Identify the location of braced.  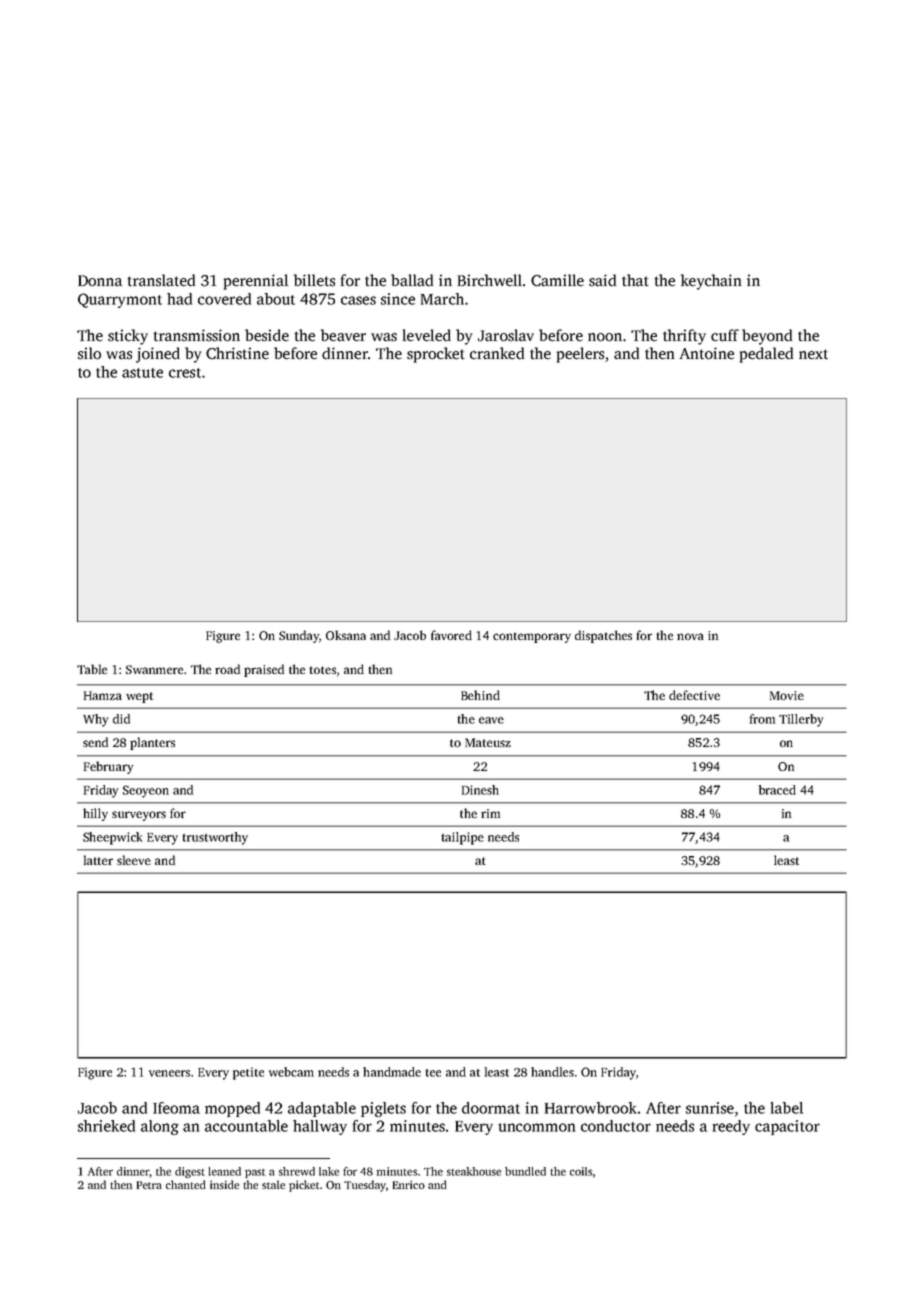
(777, 790).
